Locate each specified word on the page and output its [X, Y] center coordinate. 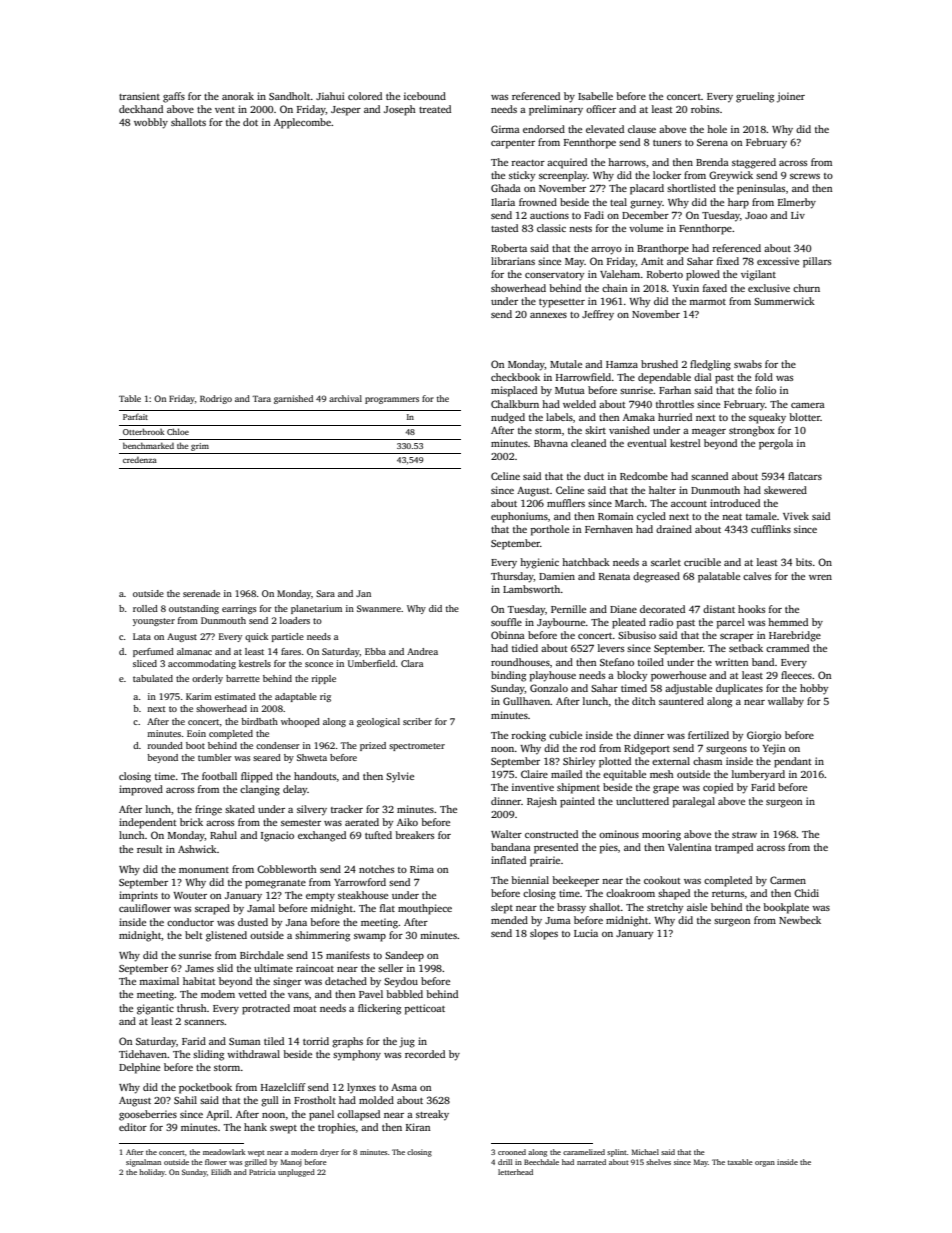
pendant [793, 762]
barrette [243, 678]
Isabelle [595, 96]
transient [139, 96]
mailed [566, 774]
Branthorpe [663, 249]
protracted [266, 1009]
